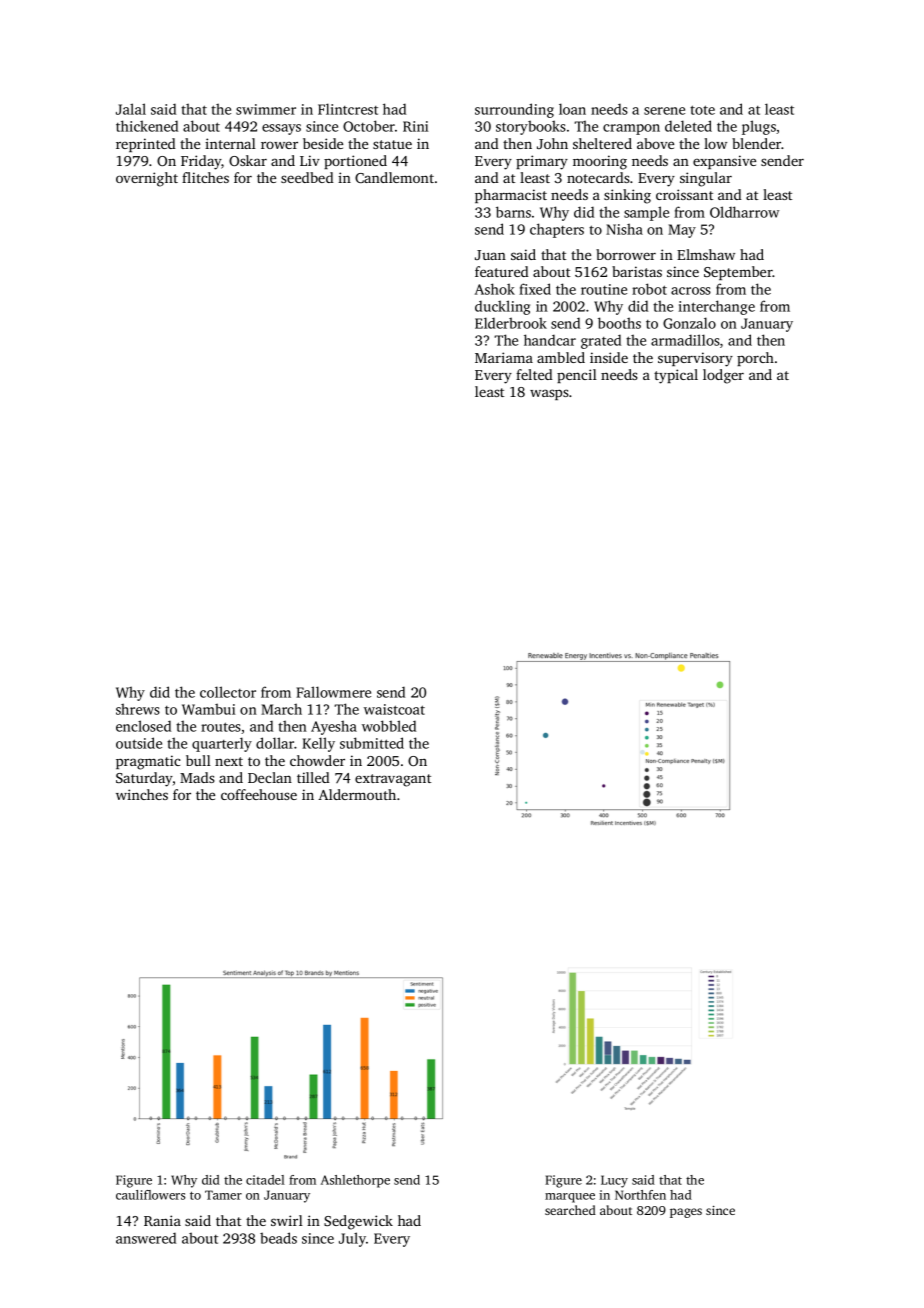 This image has width=924, height=1308. I want to click on seedbed, so click(307, 177).
